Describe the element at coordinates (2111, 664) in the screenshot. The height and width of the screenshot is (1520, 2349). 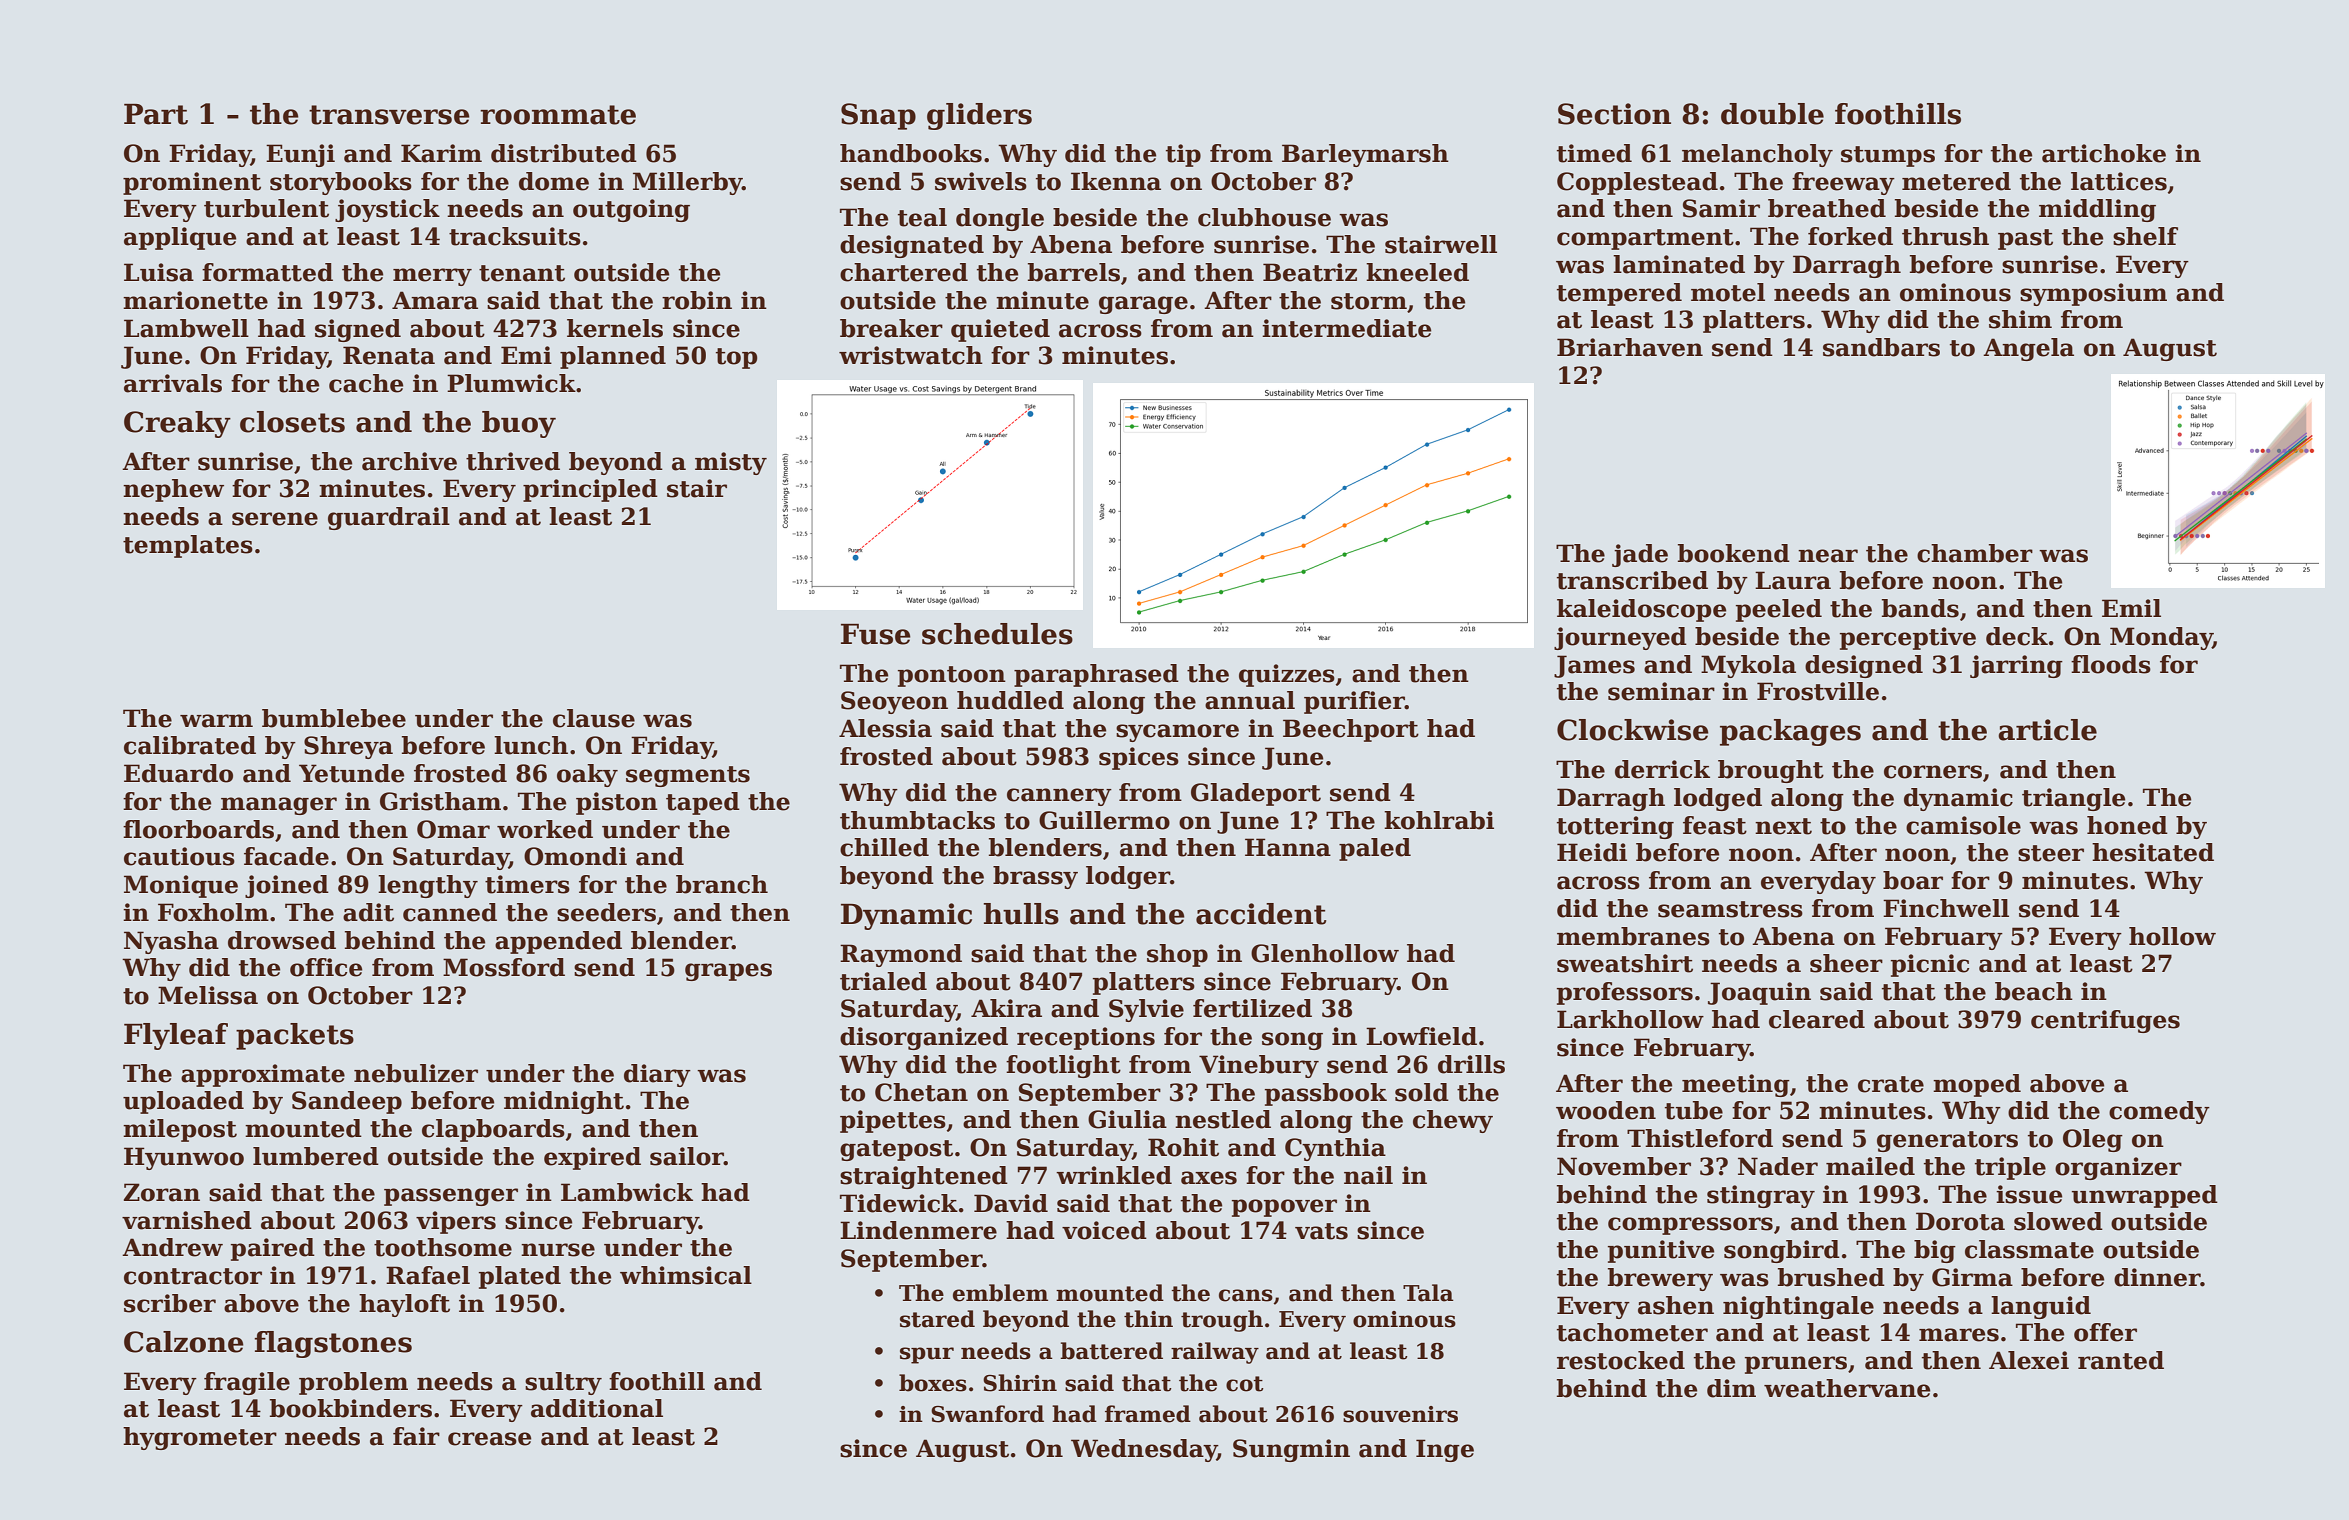
I see `floods` at that location.
